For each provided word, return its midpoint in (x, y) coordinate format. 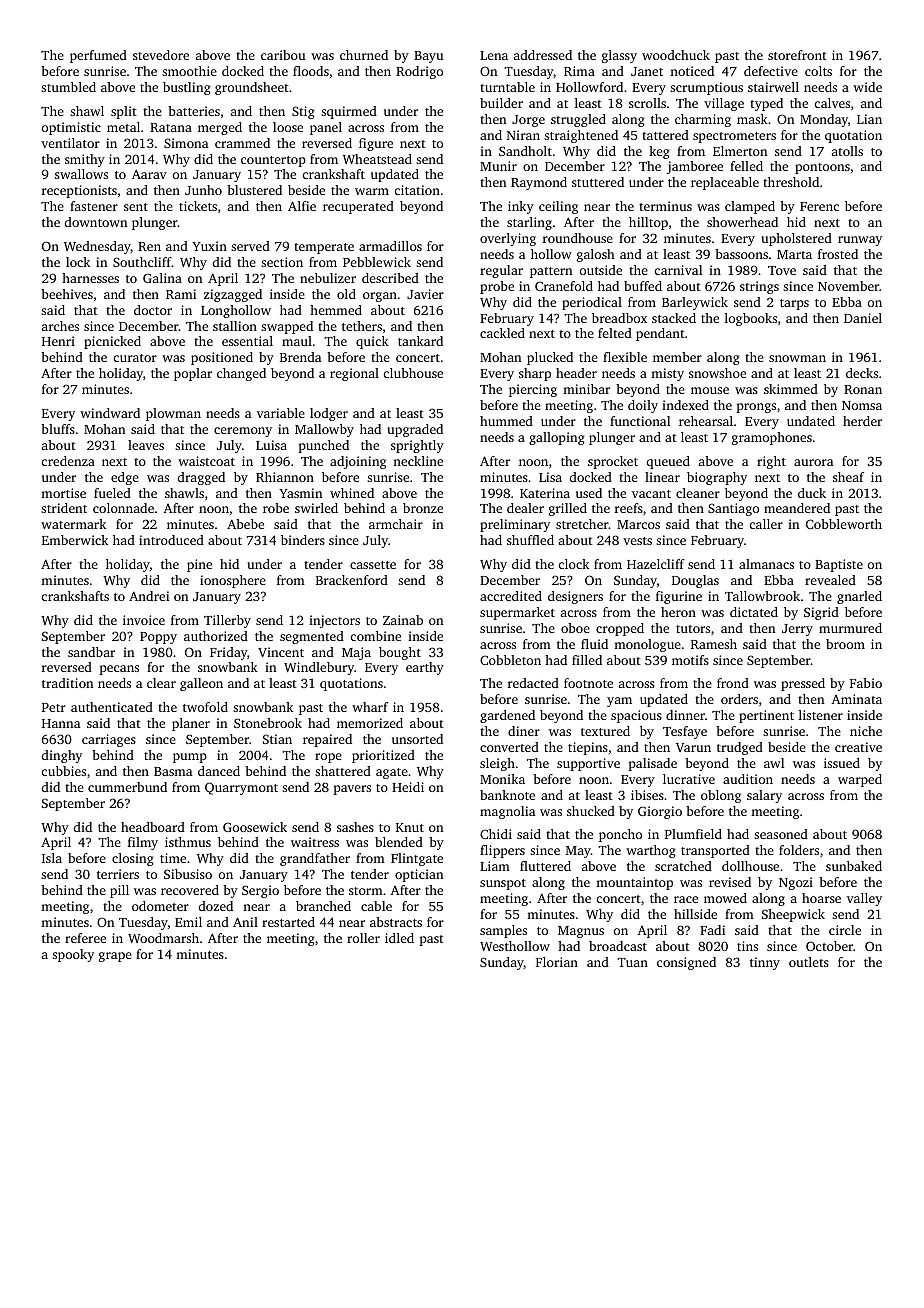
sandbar (91, 652)
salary (764, 796)
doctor (153, 310)
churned (364, 55)
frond (733, 683)
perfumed (98, 56)
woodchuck (676, 55)
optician (419, 875)
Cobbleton (510, 660)
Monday (824, 120)
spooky (73, 955)
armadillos (390, 246)
